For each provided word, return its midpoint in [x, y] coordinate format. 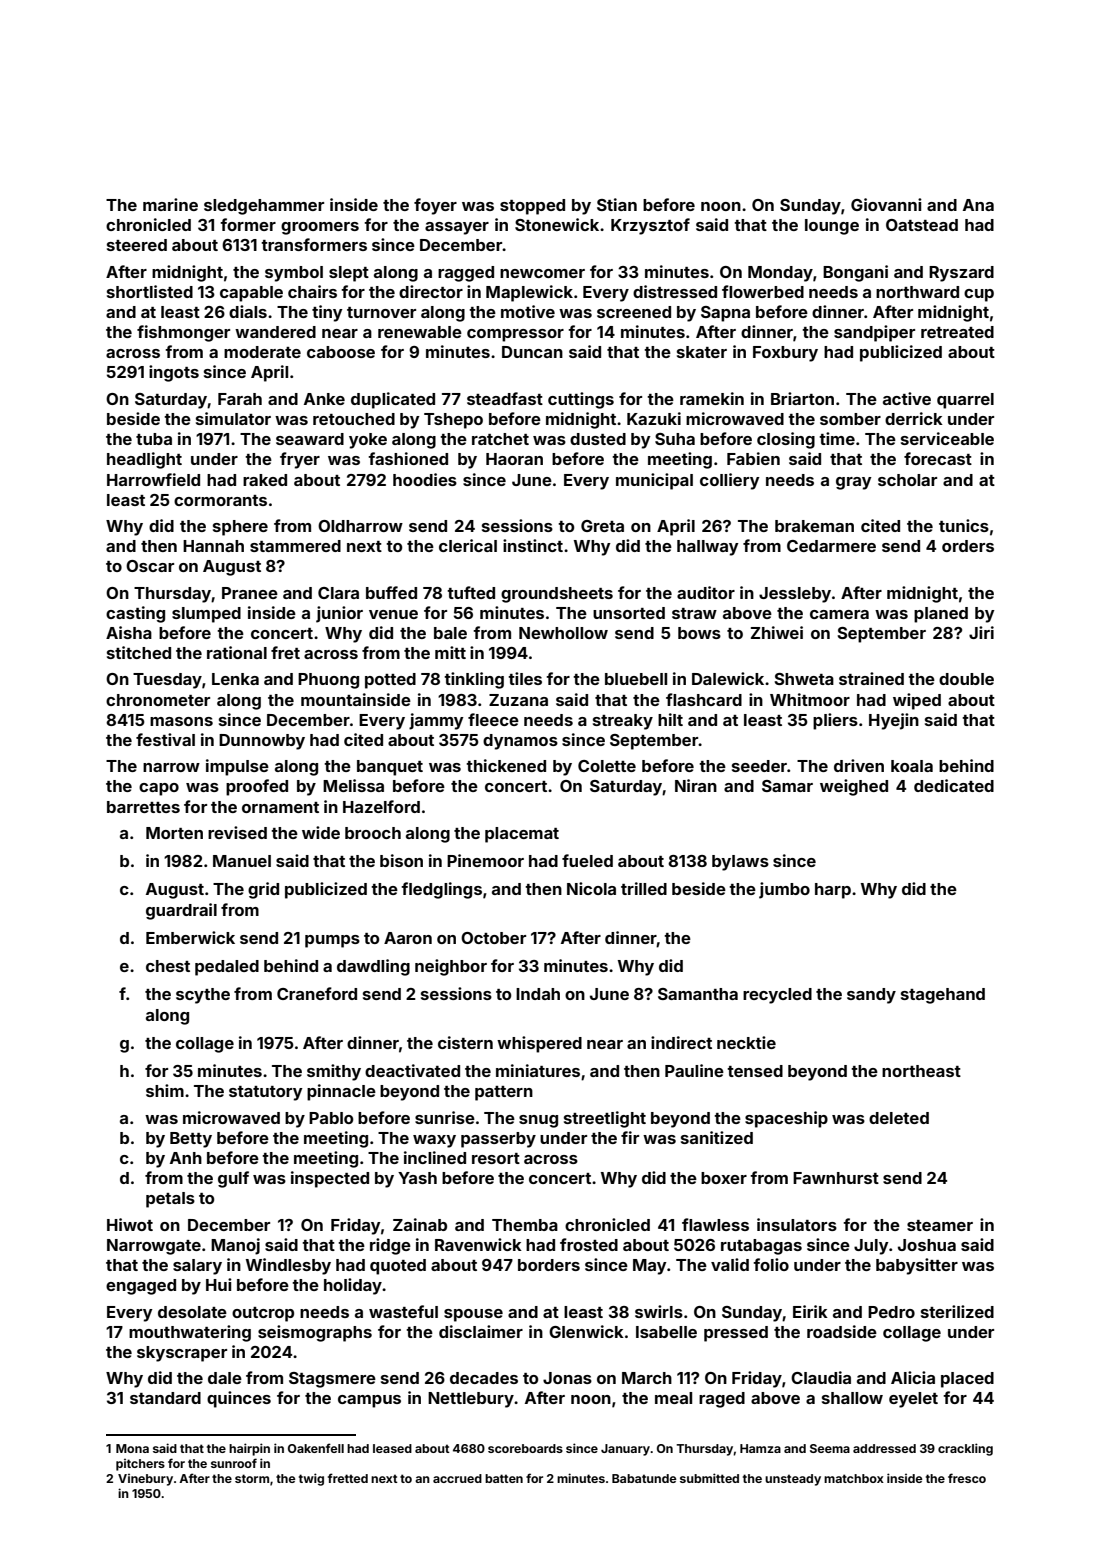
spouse [473, 1315]
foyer [435, 206]
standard [165, 1398]
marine [170, 204]
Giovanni [886, 204]
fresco [967, 1478]
